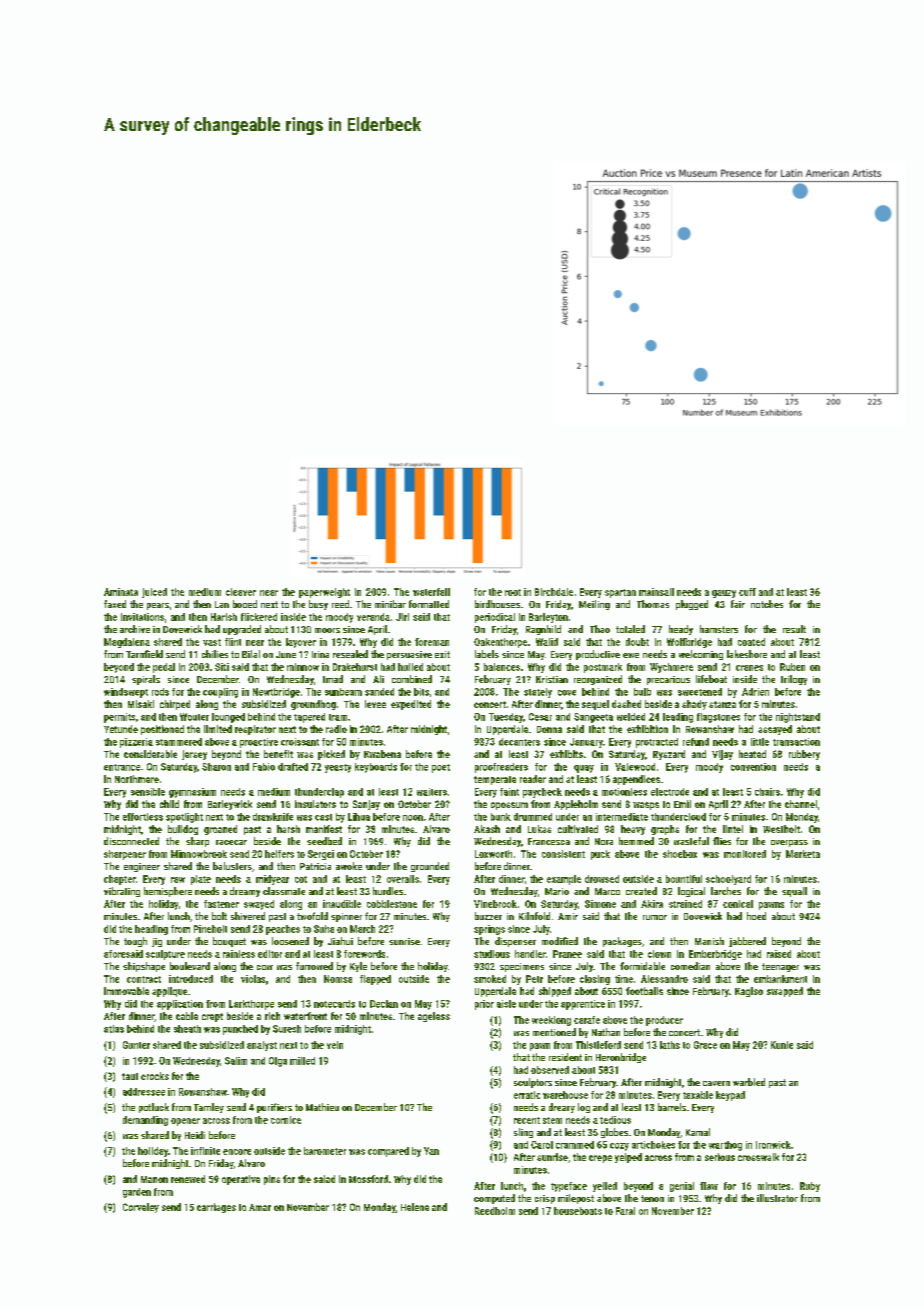 The height and width of the screenshot is (1308, 924). I want to click on exit, so click(442, 654).
